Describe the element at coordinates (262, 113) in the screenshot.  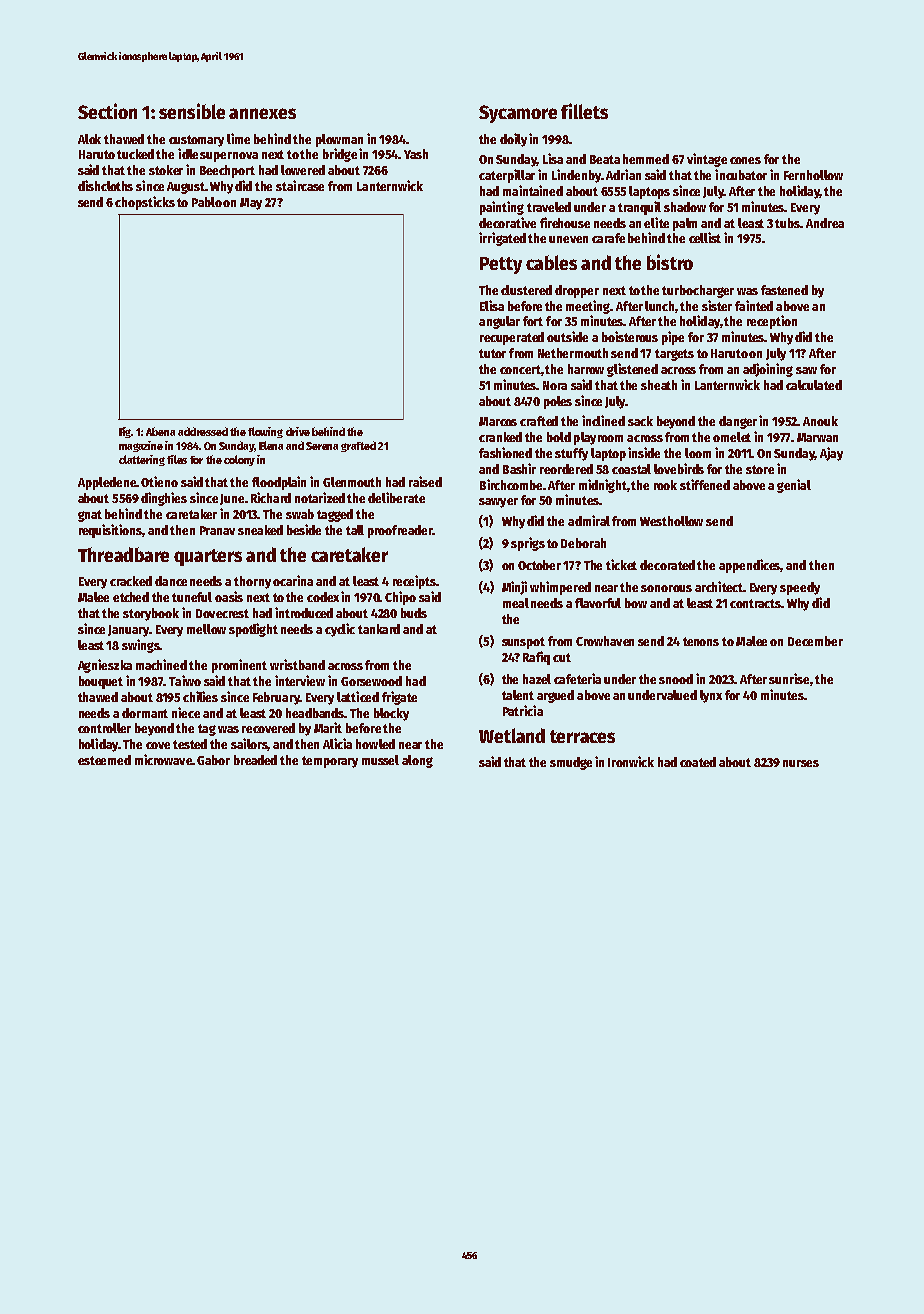
I see `annexes` at that location.
